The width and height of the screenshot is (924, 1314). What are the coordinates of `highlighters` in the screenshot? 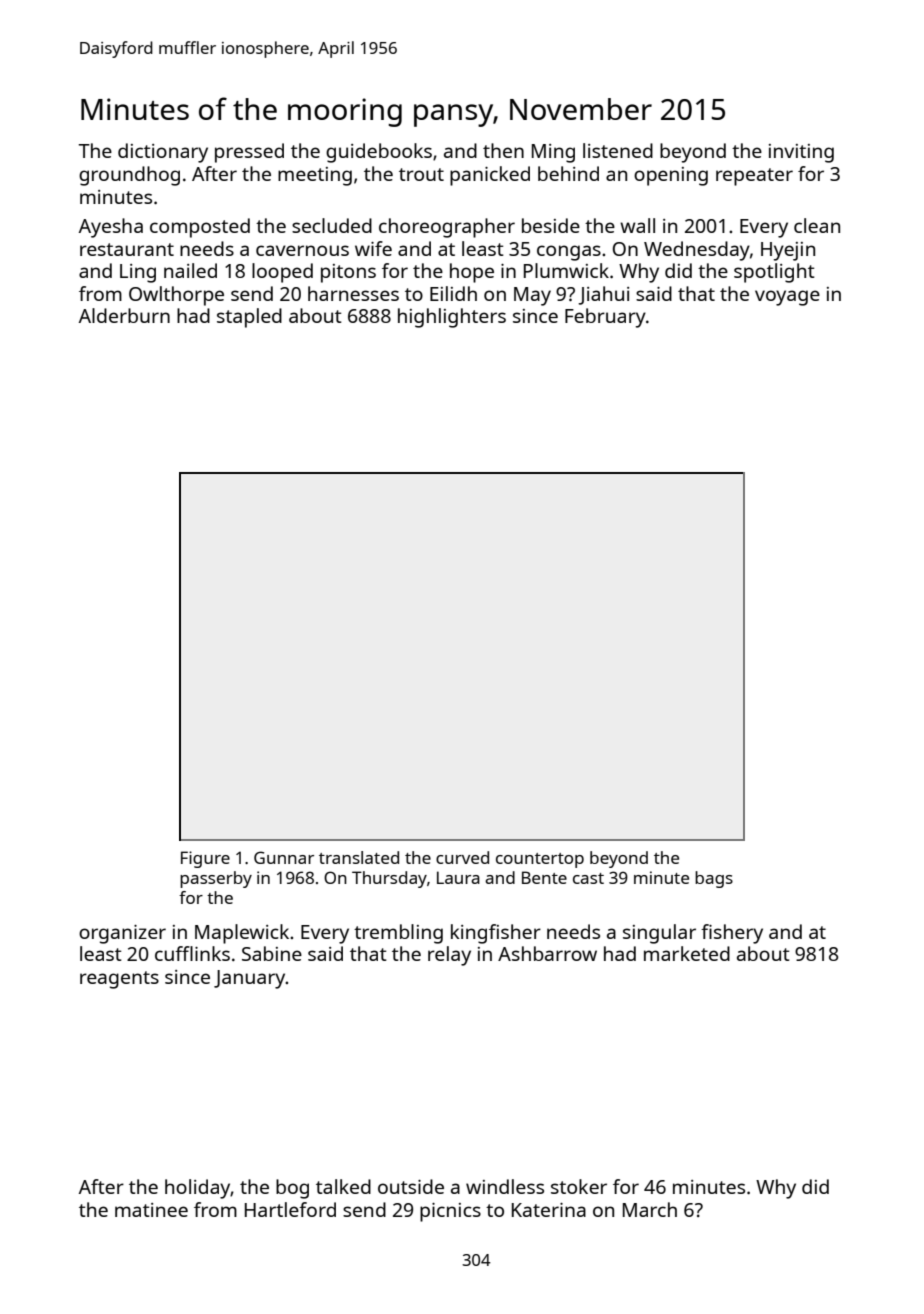 It's located at (452, 318).
